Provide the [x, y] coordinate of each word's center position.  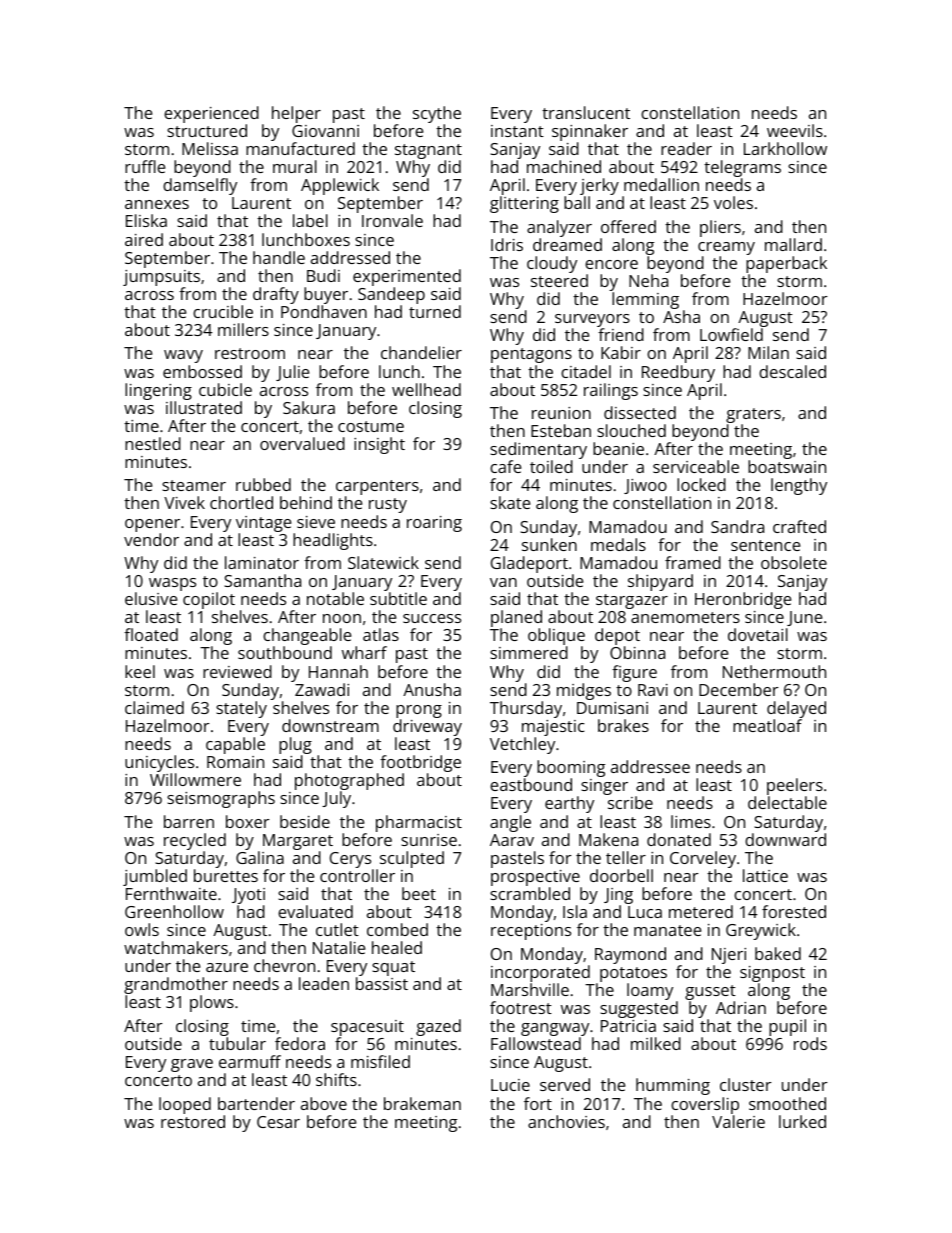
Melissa [210, 148]
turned [435, 311]
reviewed [237, 671]
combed [397, 929]
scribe [630, 803]
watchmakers [176, 947]
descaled [792, 371]
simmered [529, 653]
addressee [650, 766]
